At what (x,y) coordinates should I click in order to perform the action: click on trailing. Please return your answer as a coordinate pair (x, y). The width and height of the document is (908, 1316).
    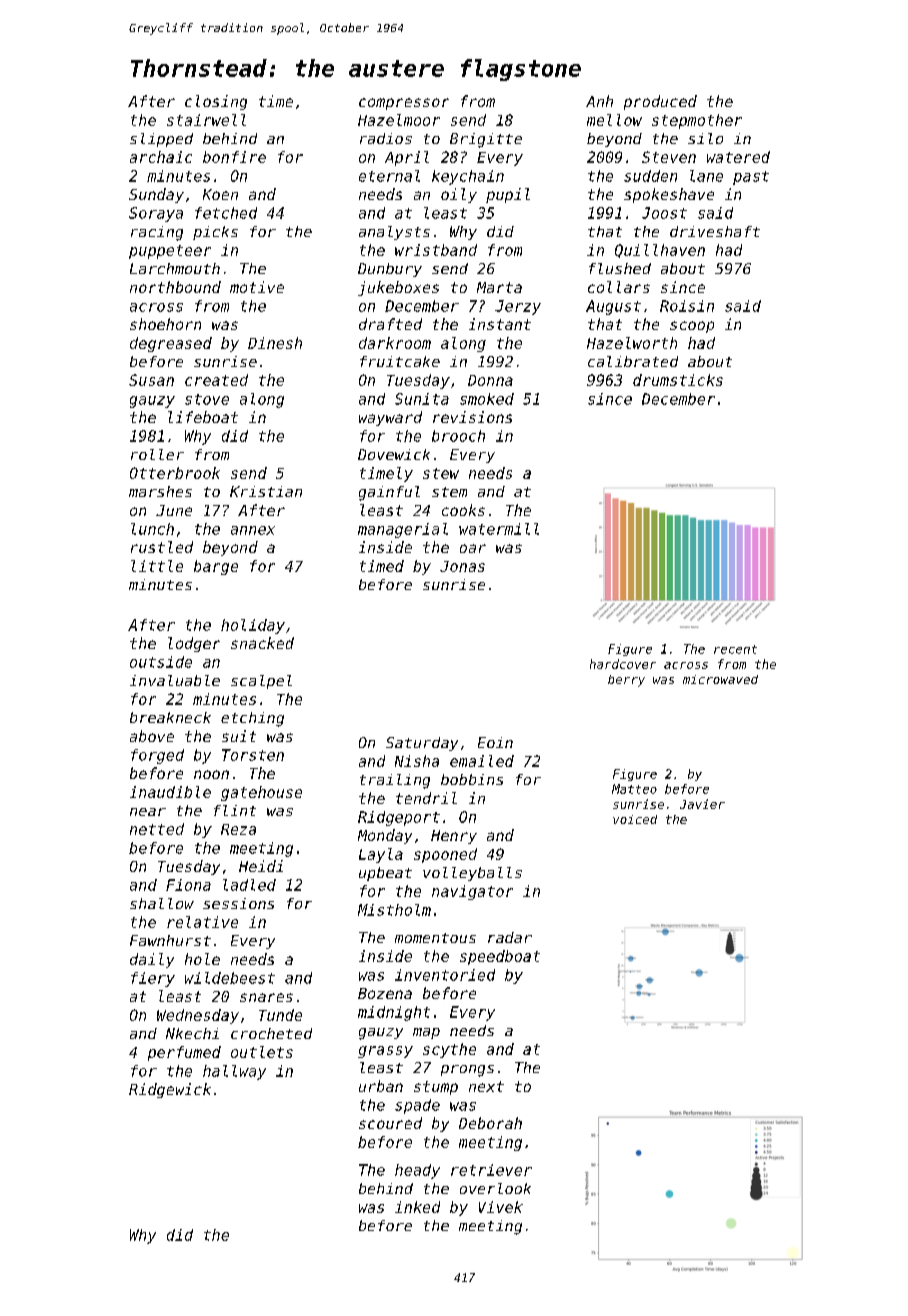
    Looking at the image, I should click on (395, 781).
